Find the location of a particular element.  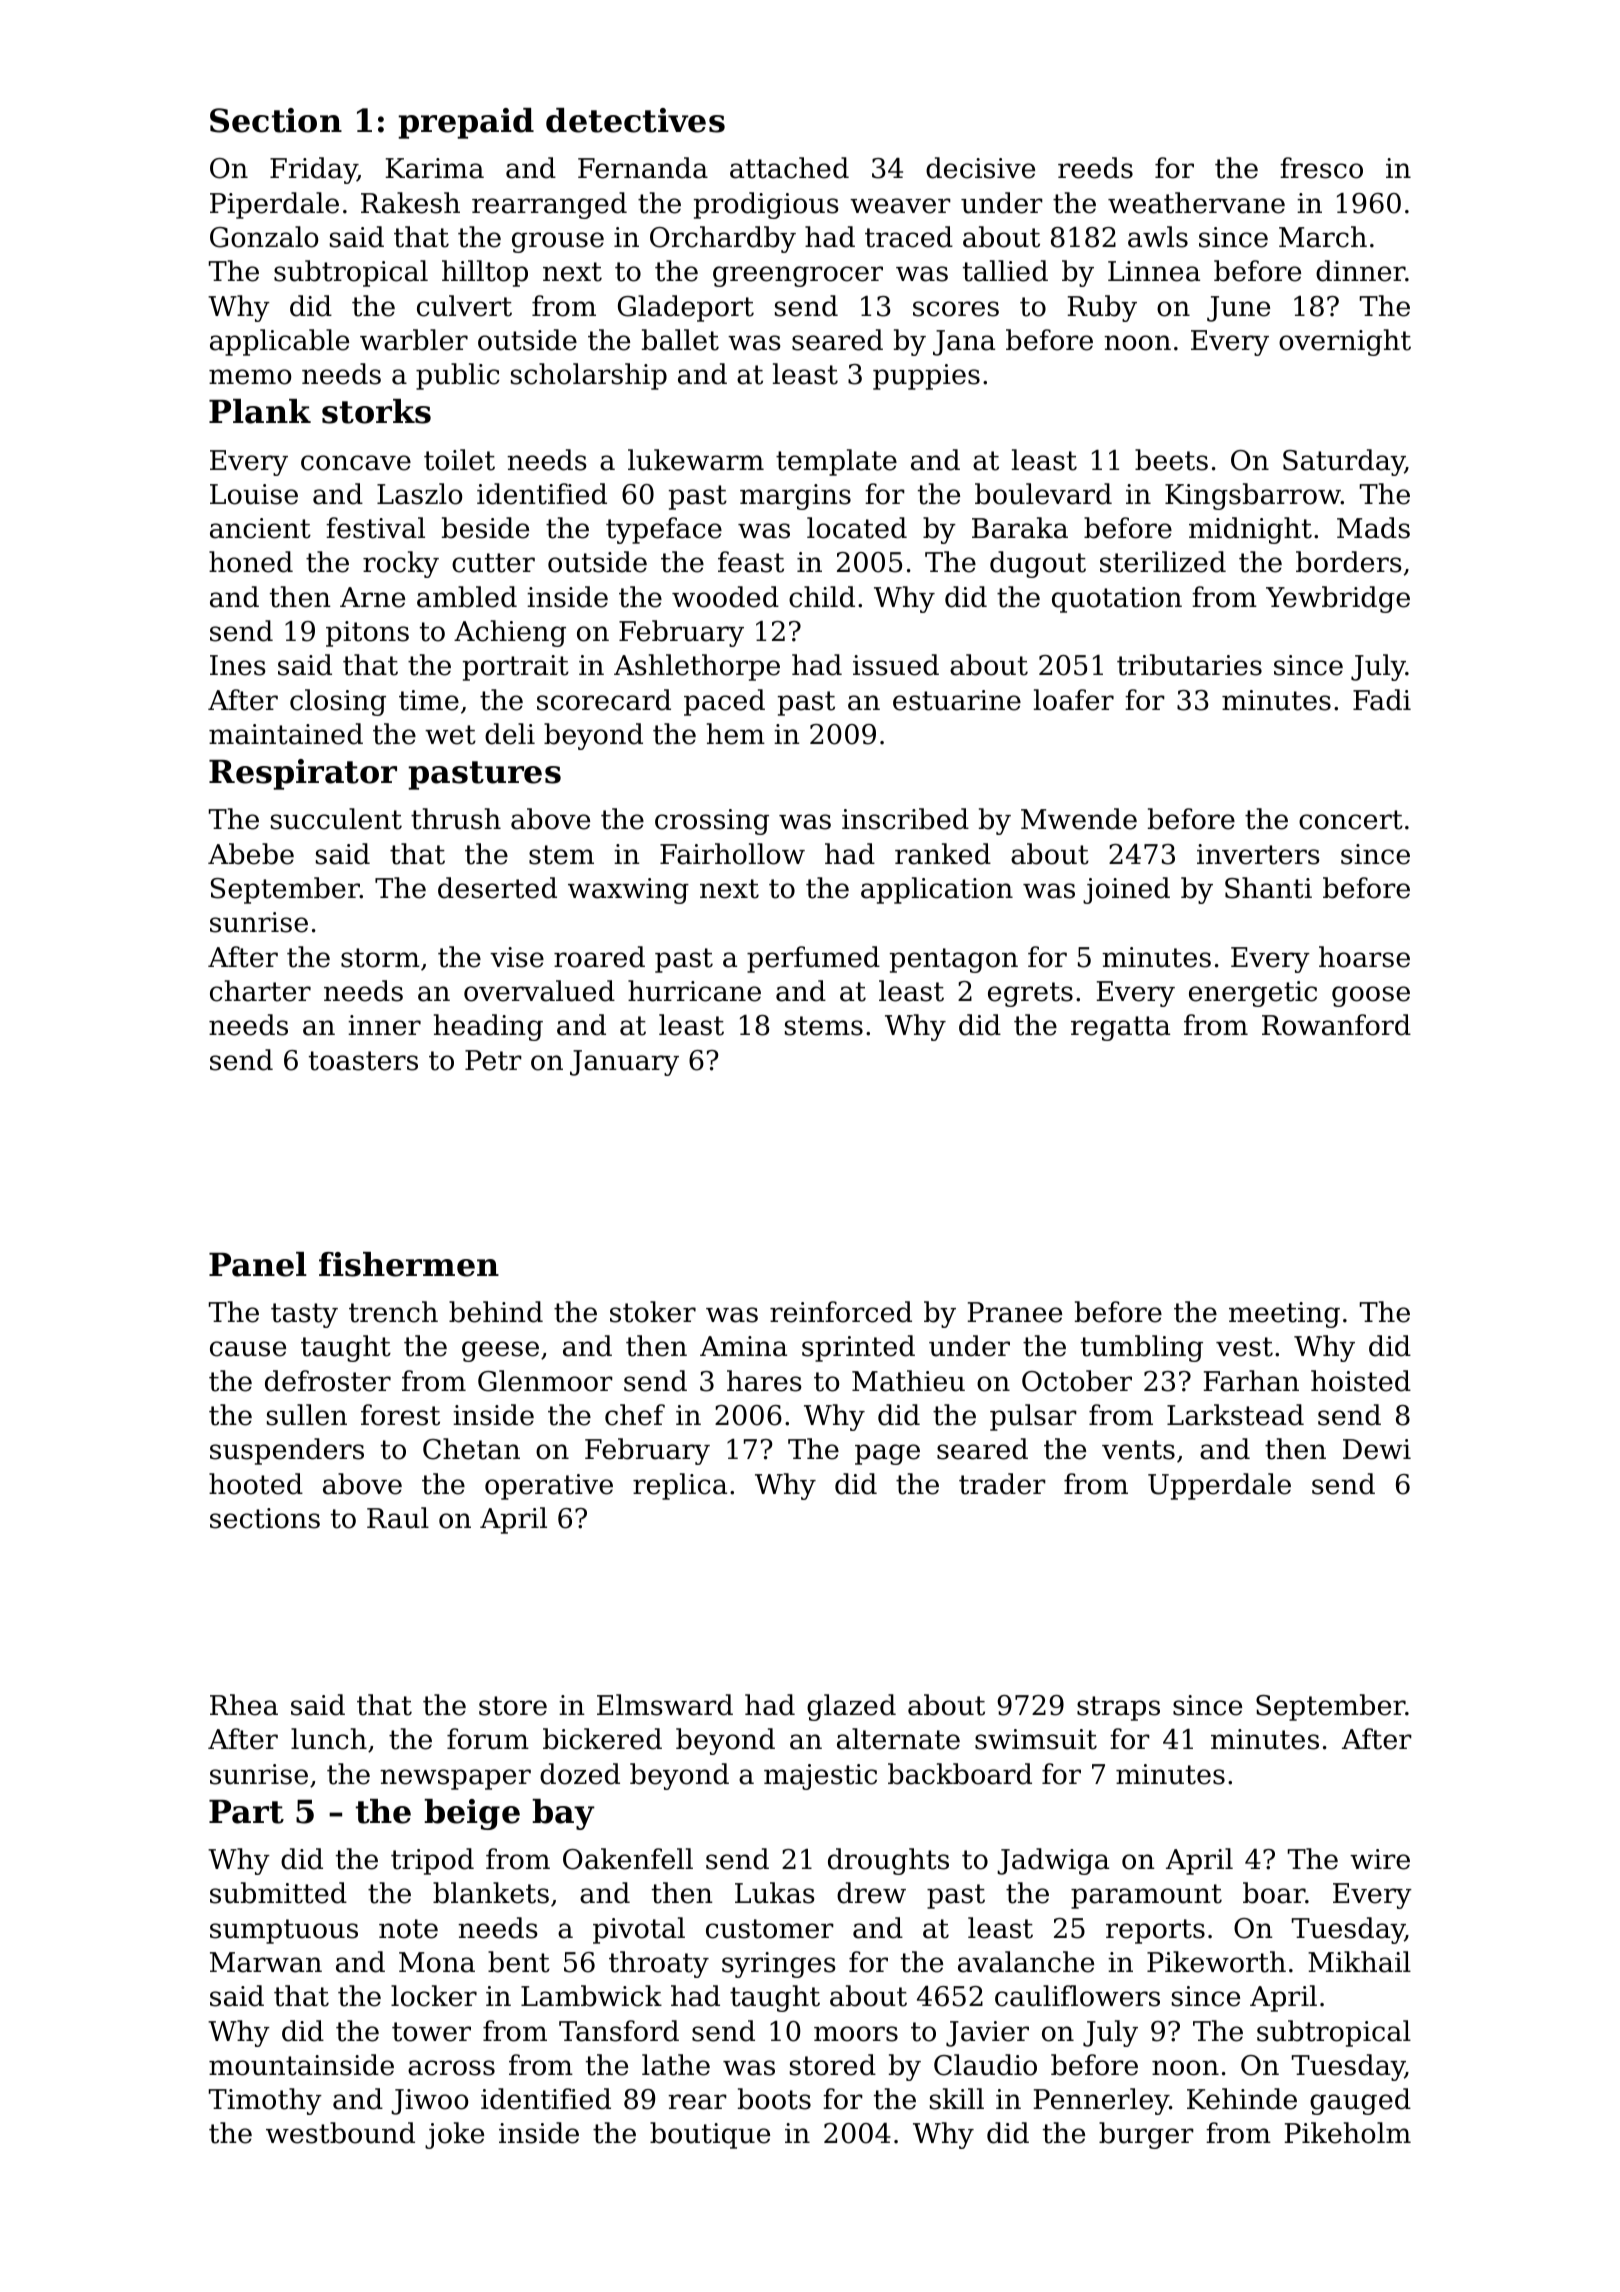

charter is located at coordinates (260, 991).
